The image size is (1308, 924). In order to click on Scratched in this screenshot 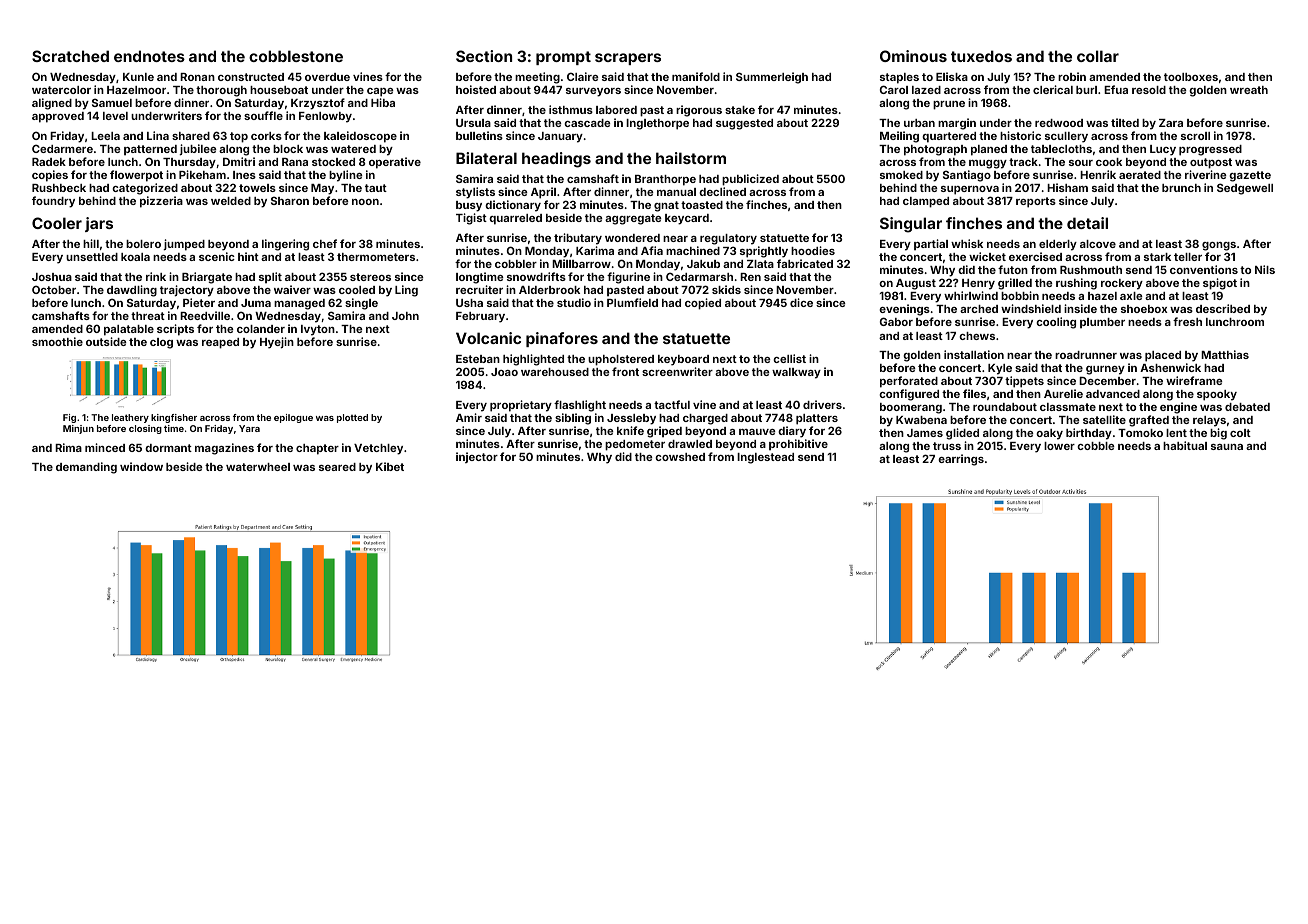, I will do `click(70, 56)`.
